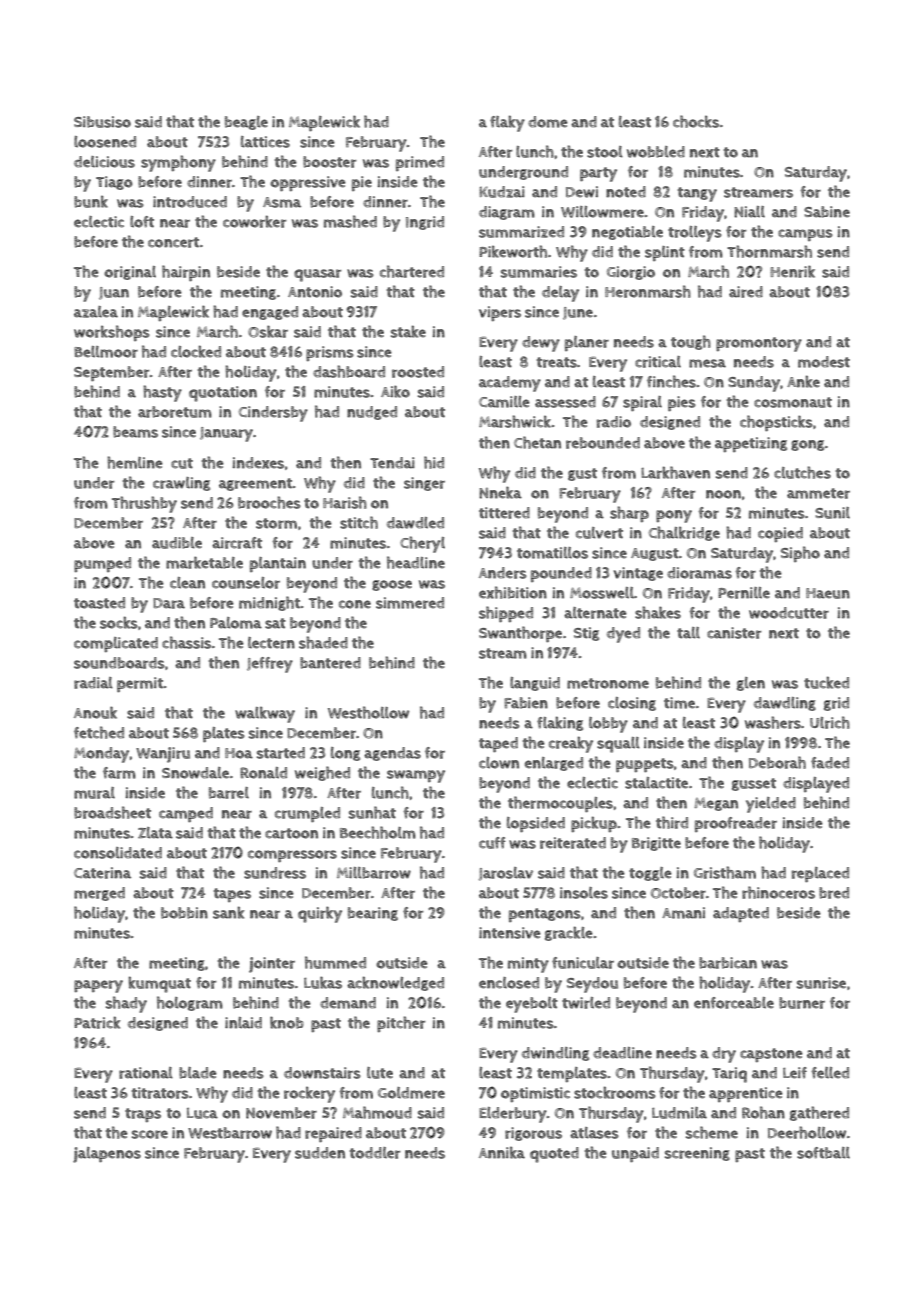  What do you see at coordinates (374, 873) in the screenshot?
I see `Millbarrow` at bounding box center [374, 873].
